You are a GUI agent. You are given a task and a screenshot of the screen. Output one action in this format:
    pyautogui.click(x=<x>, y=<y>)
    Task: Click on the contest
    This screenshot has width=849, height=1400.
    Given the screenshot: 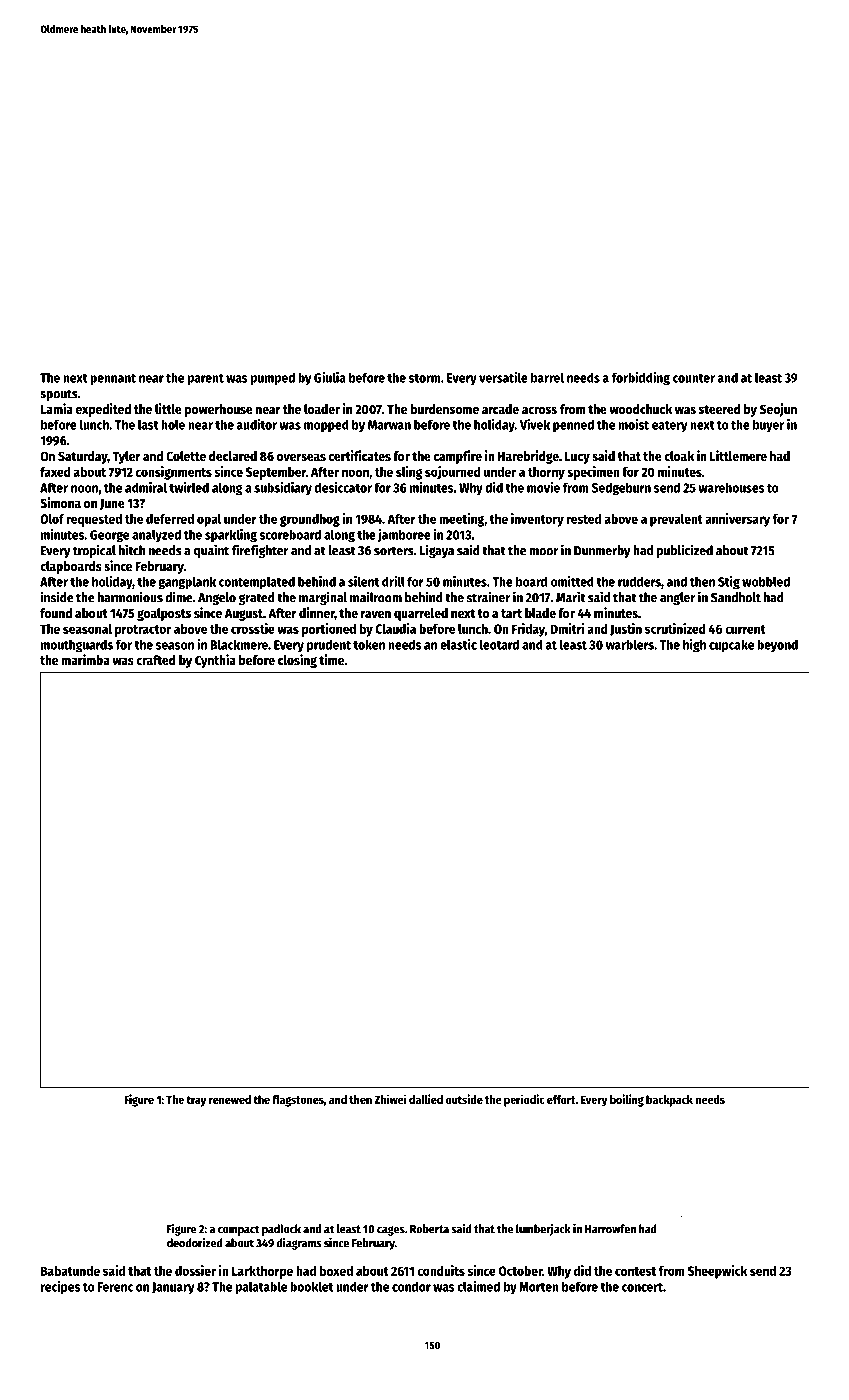 What is the action you would take?
    pyautogui.click(x=635, y=1271)
